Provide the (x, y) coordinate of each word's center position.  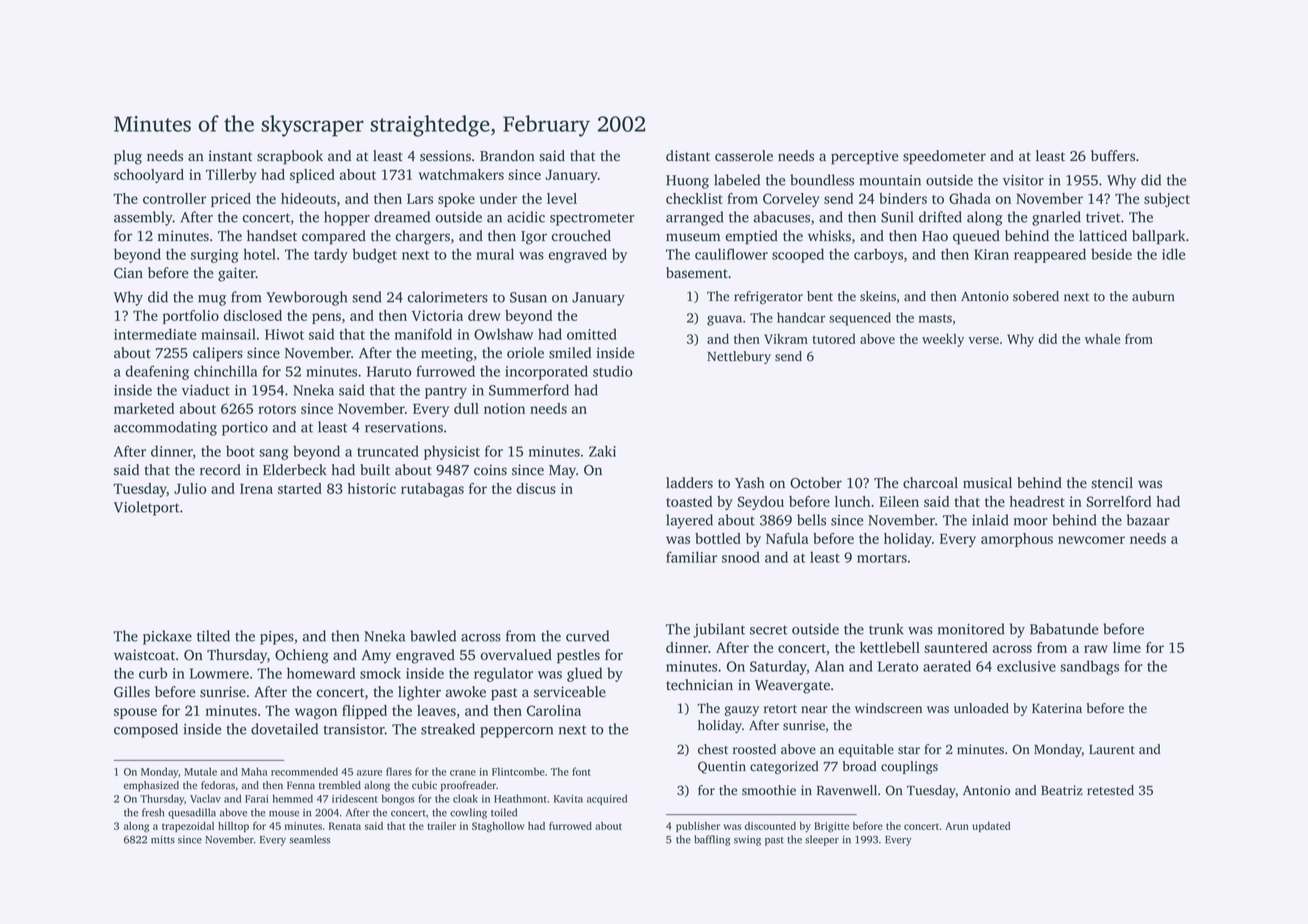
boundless (822, 180)
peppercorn (516, 732)
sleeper (822, 840)
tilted (213, 636)
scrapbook (290, 157)
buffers (1113, 156)
